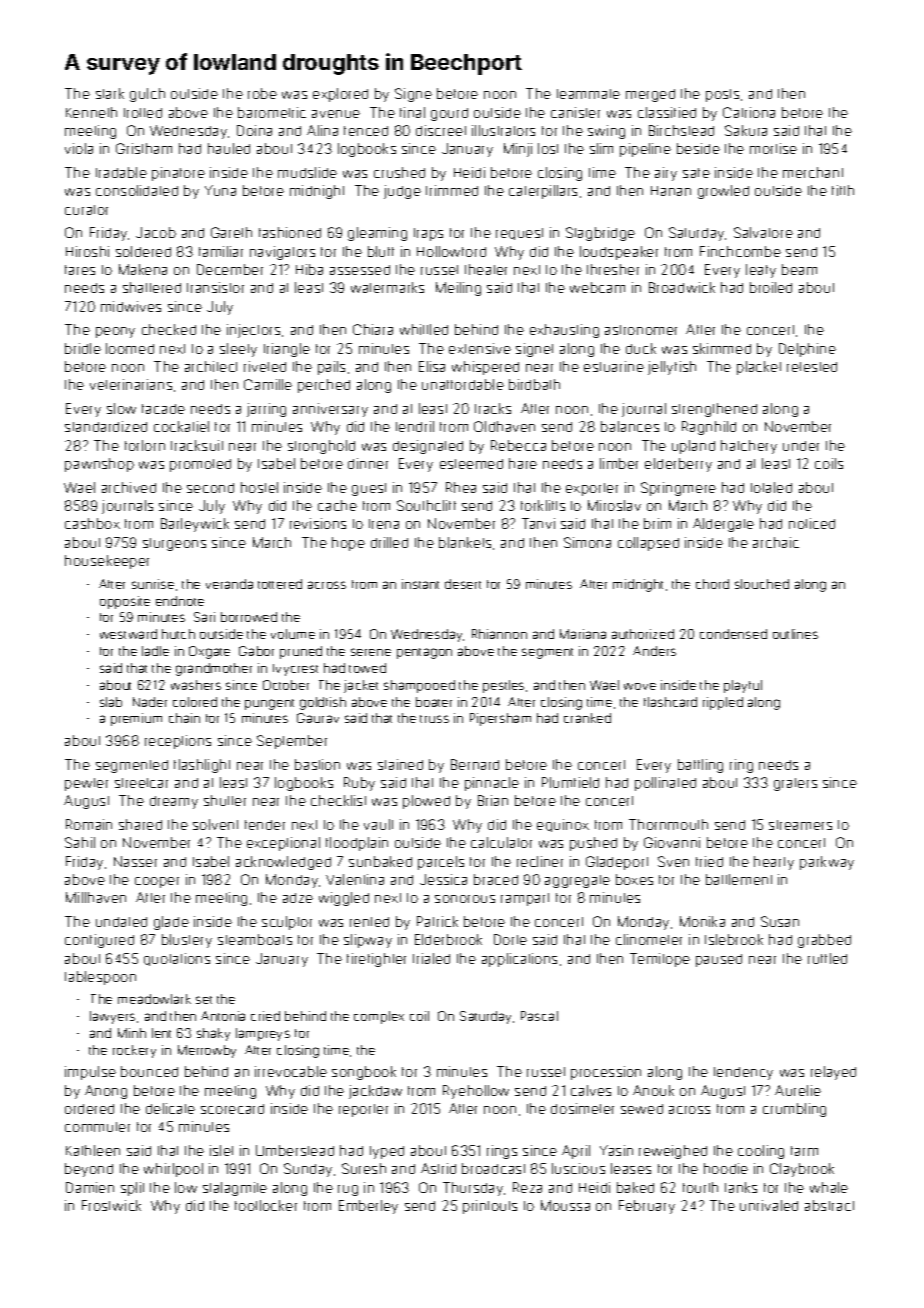 This screenshot has height=1308, width=924. What do you see at coordinates (111, 1205) in the screenshot?
I see `Frostwick` at bounding box center [111, 1205].
